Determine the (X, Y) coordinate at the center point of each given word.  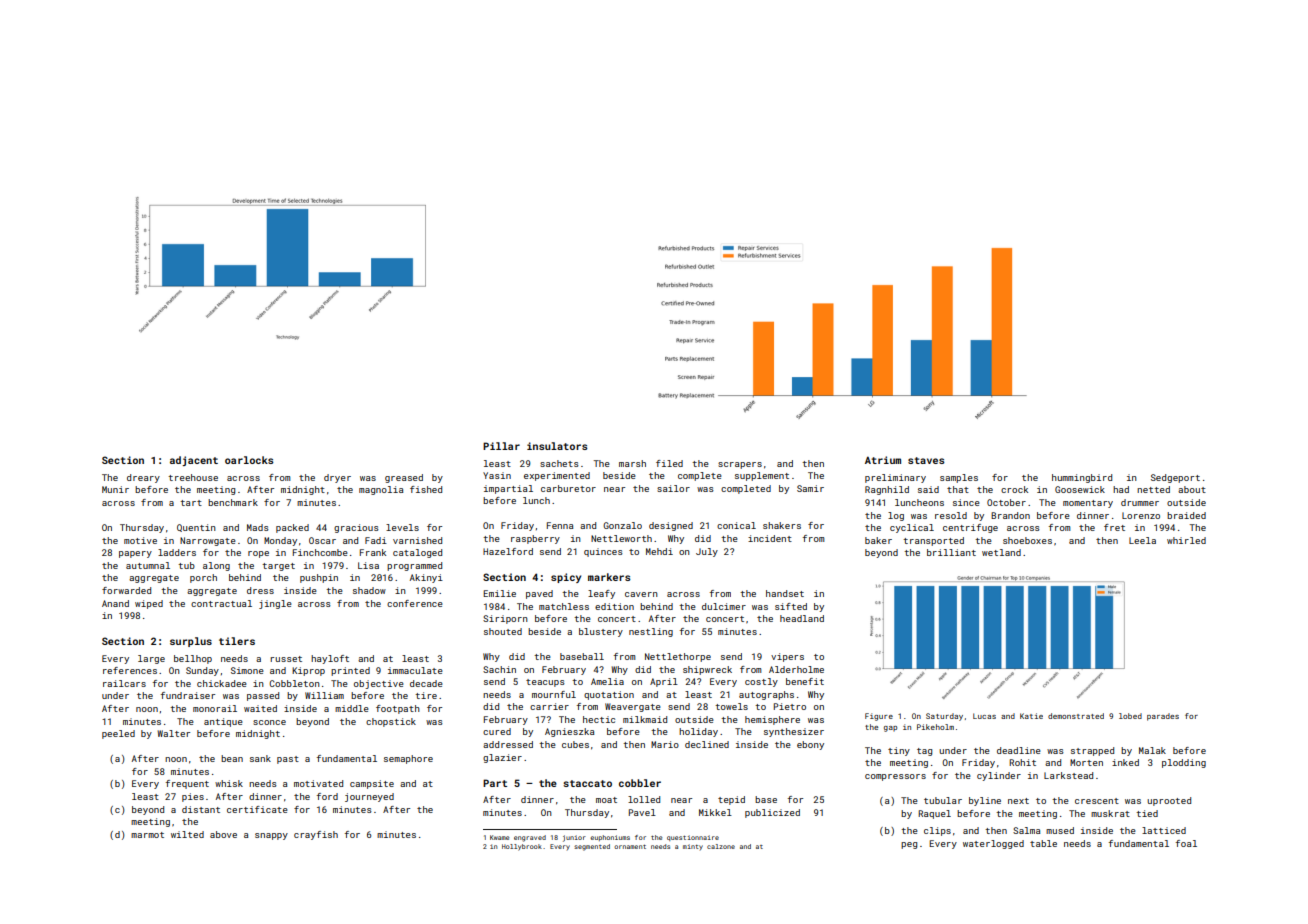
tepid (731, 800)
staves (926, 460)
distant (201, 809)
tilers (237, 641)
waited (260, 708)
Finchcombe (320, 552)
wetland (1001, 552)
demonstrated (1076, 716)
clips (937, 831)
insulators (557, 446)
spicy (566, 578)
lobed (1130, 716)
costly (761, 682)
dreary (143, 478)
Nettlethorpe (678, 657)
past (288, 760)
